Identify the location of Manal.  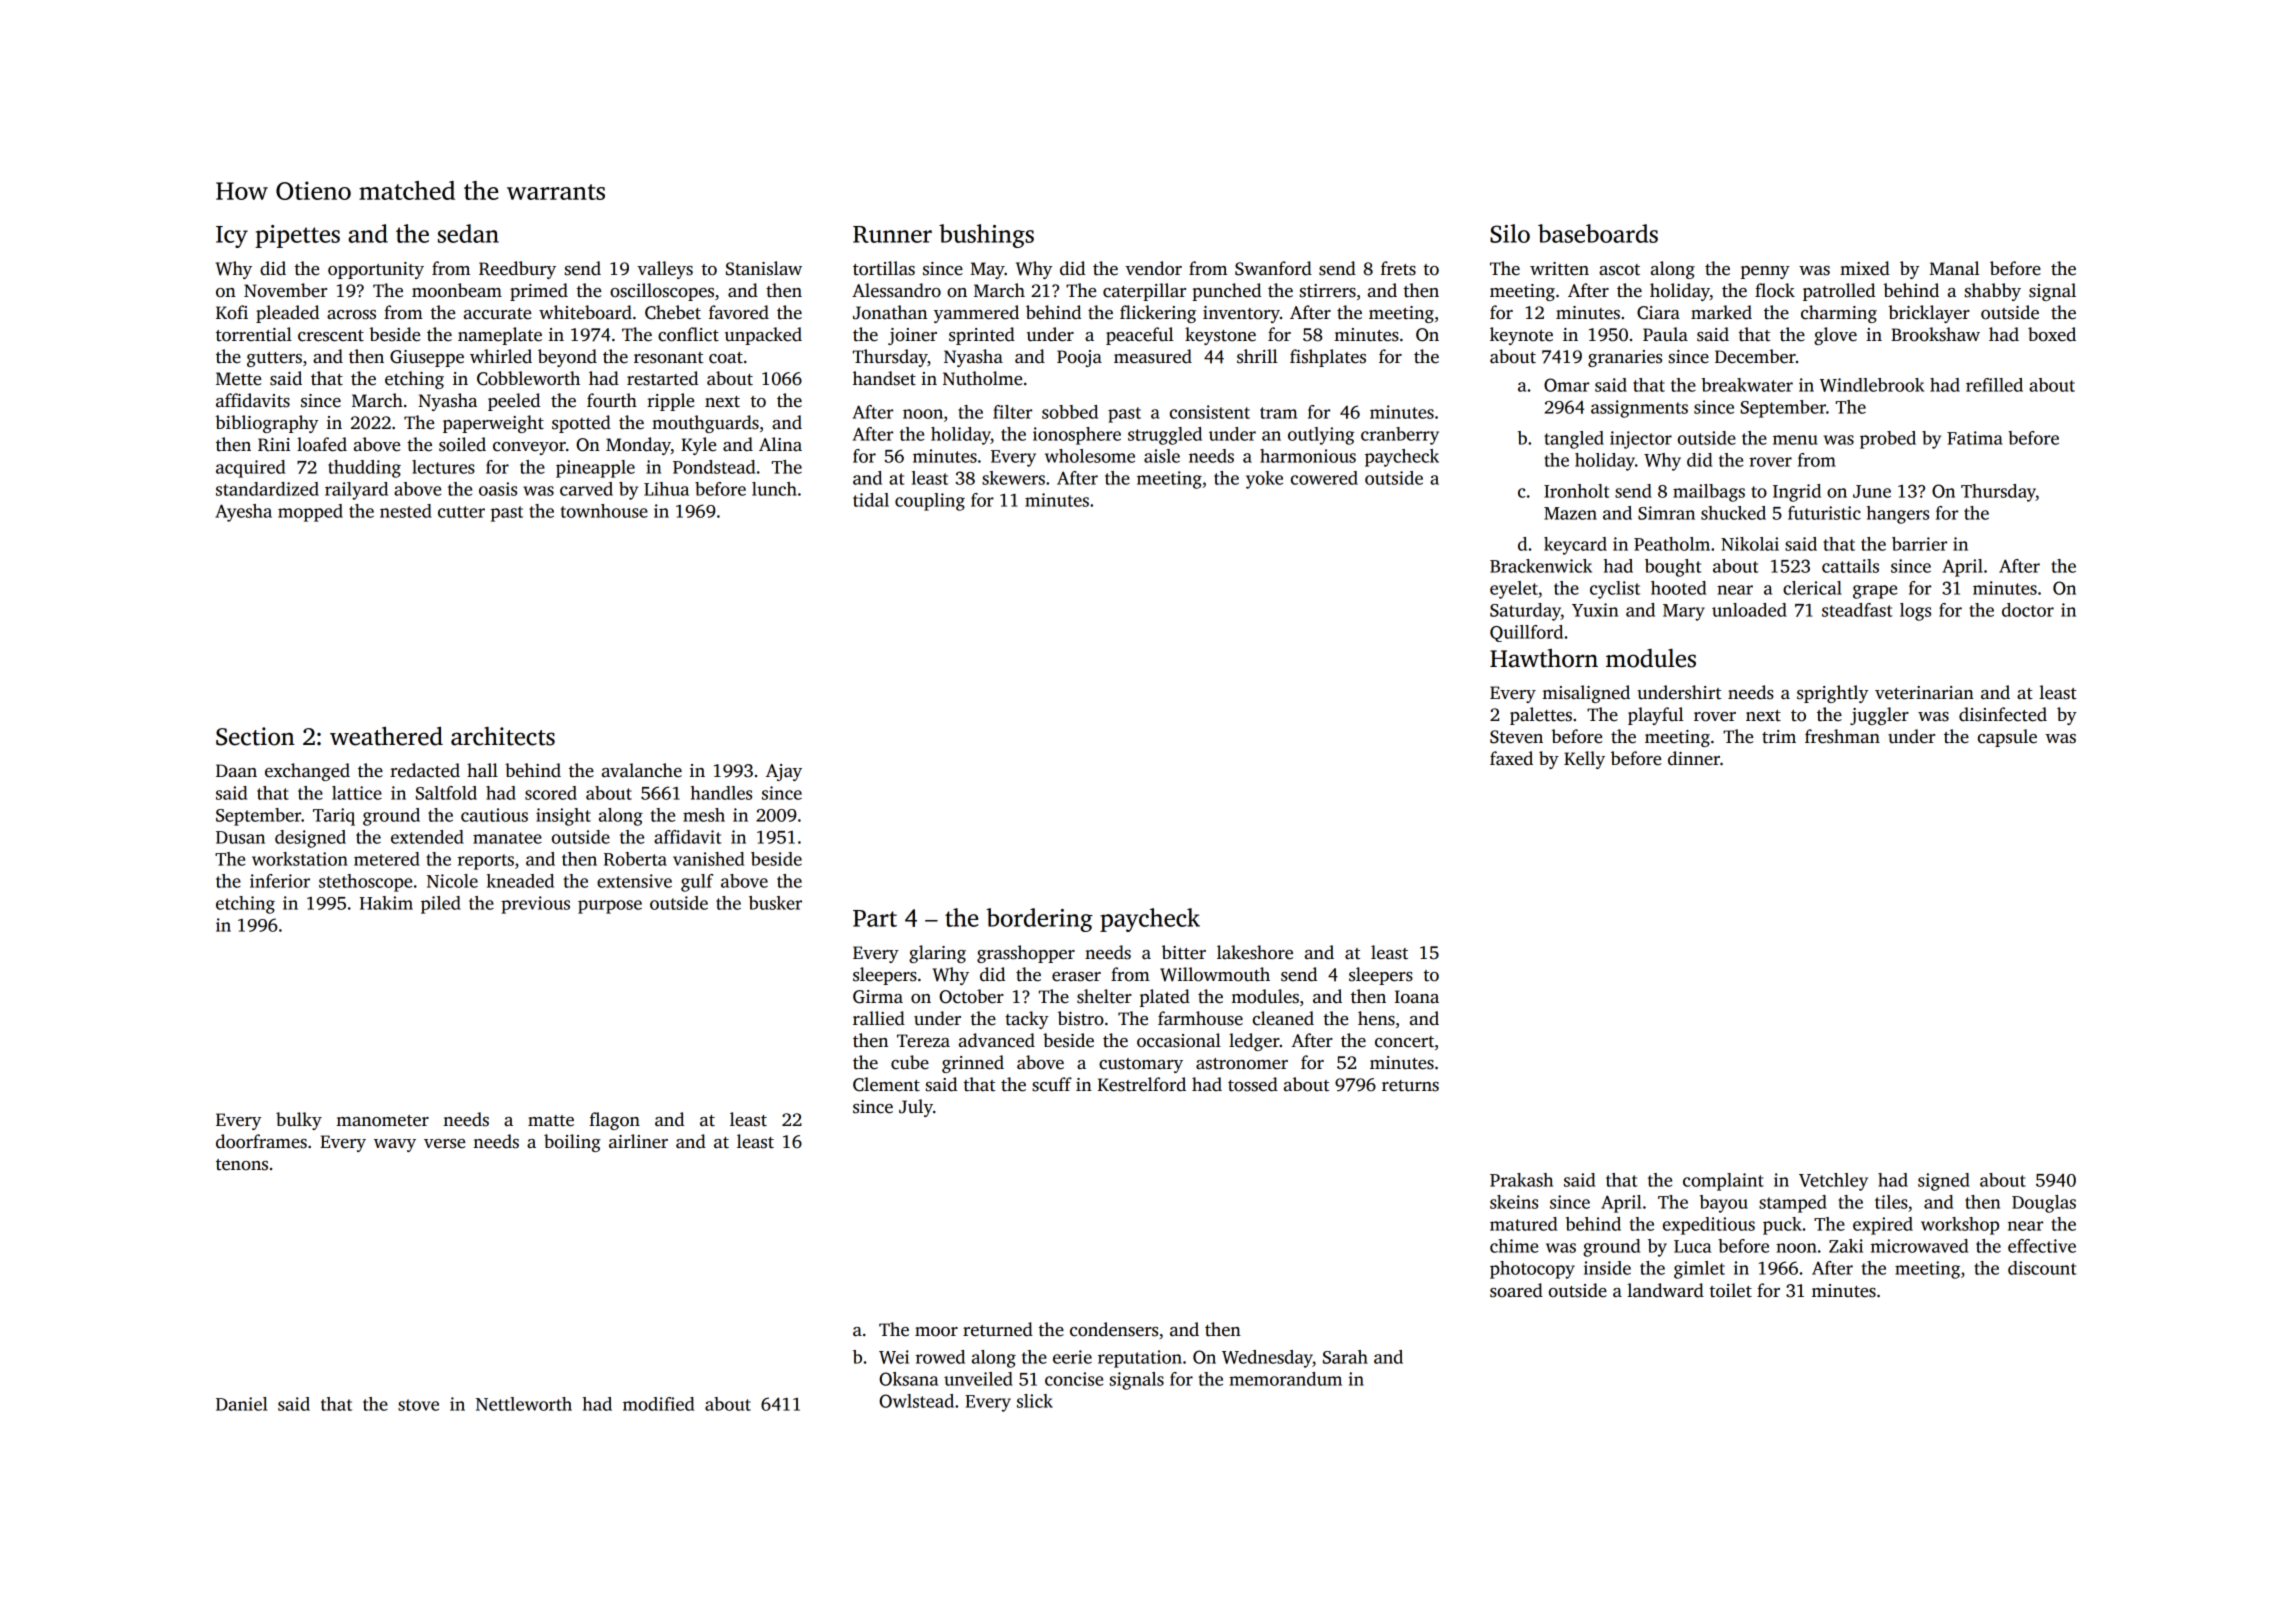
(1954, 268).
